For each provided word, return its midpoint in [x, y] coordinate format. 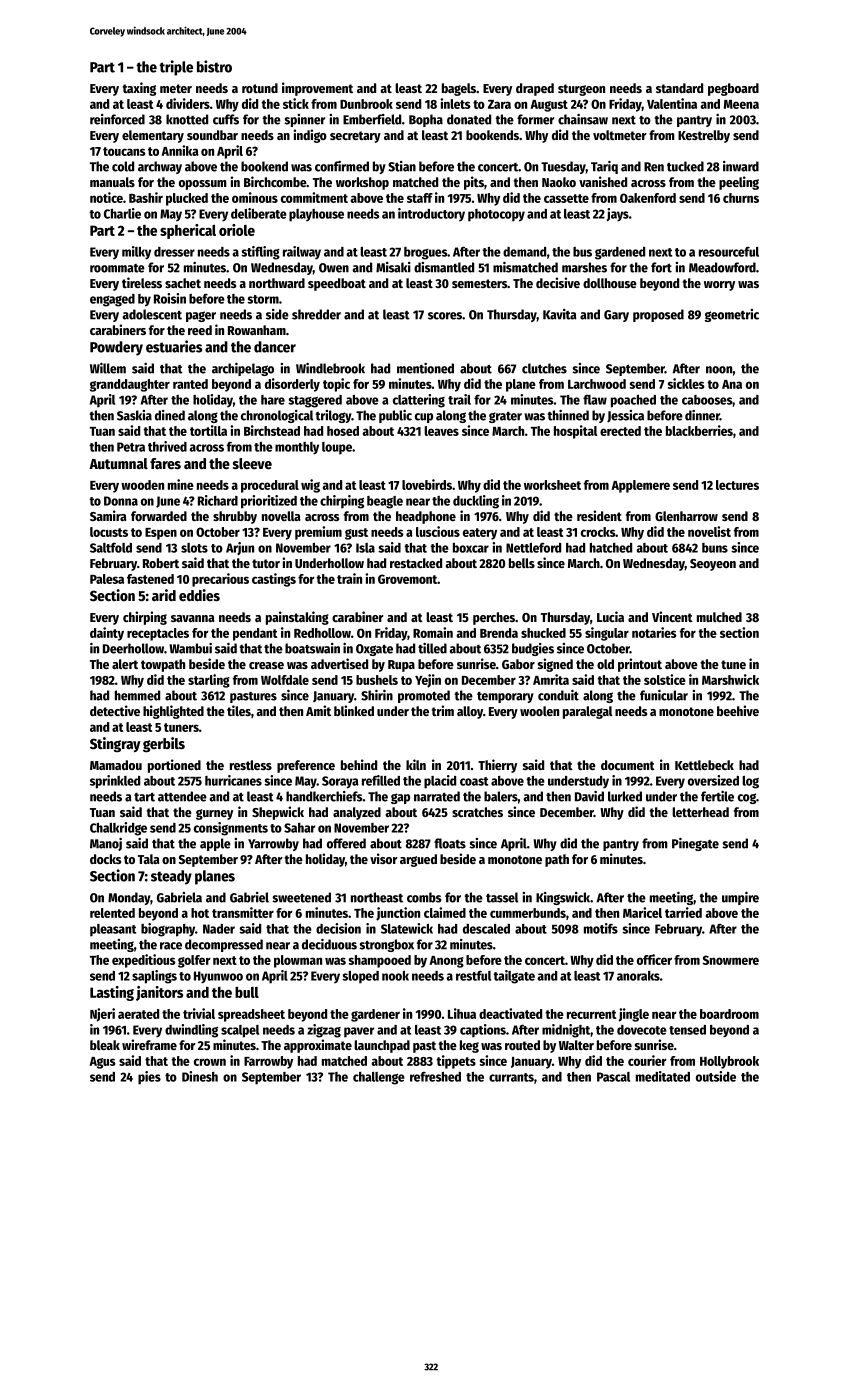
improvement [317, 89]
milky [136, 253]
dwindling [191, 1031]
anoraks [638, 976]
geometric [732, 315]
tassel [502, 897]
